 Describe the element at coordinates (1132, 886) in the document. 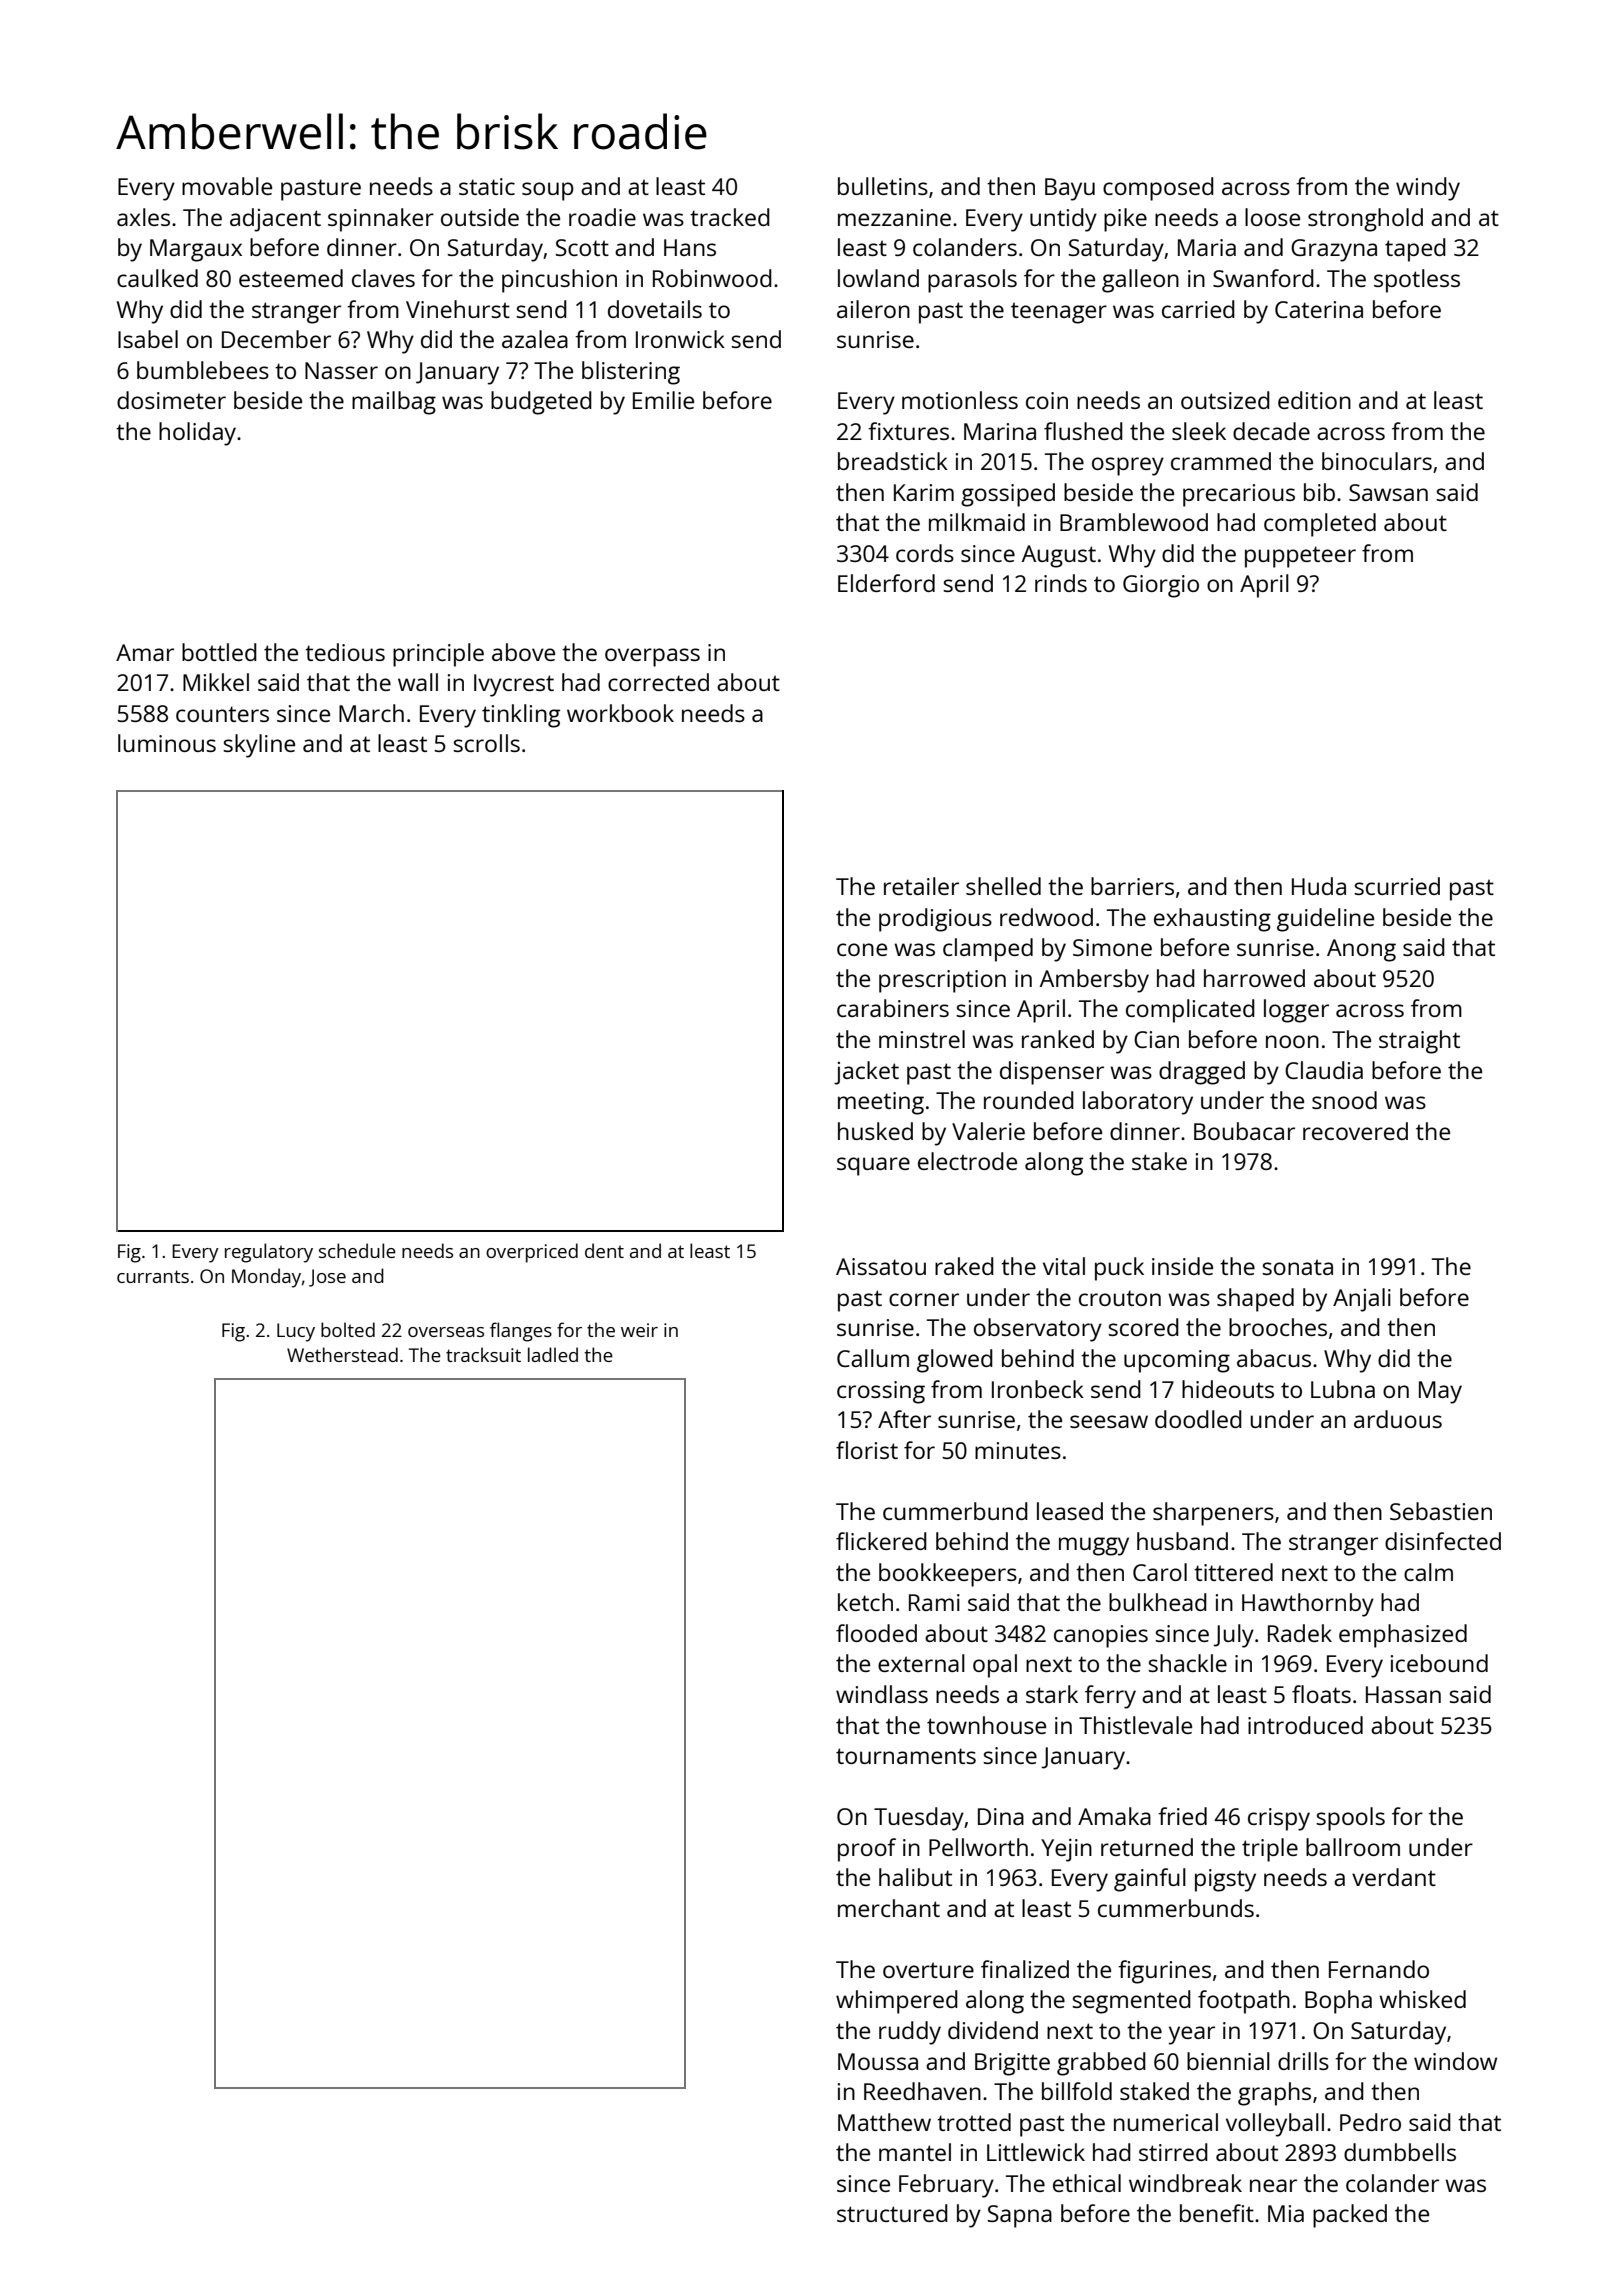

I see `barriers` at that location.
